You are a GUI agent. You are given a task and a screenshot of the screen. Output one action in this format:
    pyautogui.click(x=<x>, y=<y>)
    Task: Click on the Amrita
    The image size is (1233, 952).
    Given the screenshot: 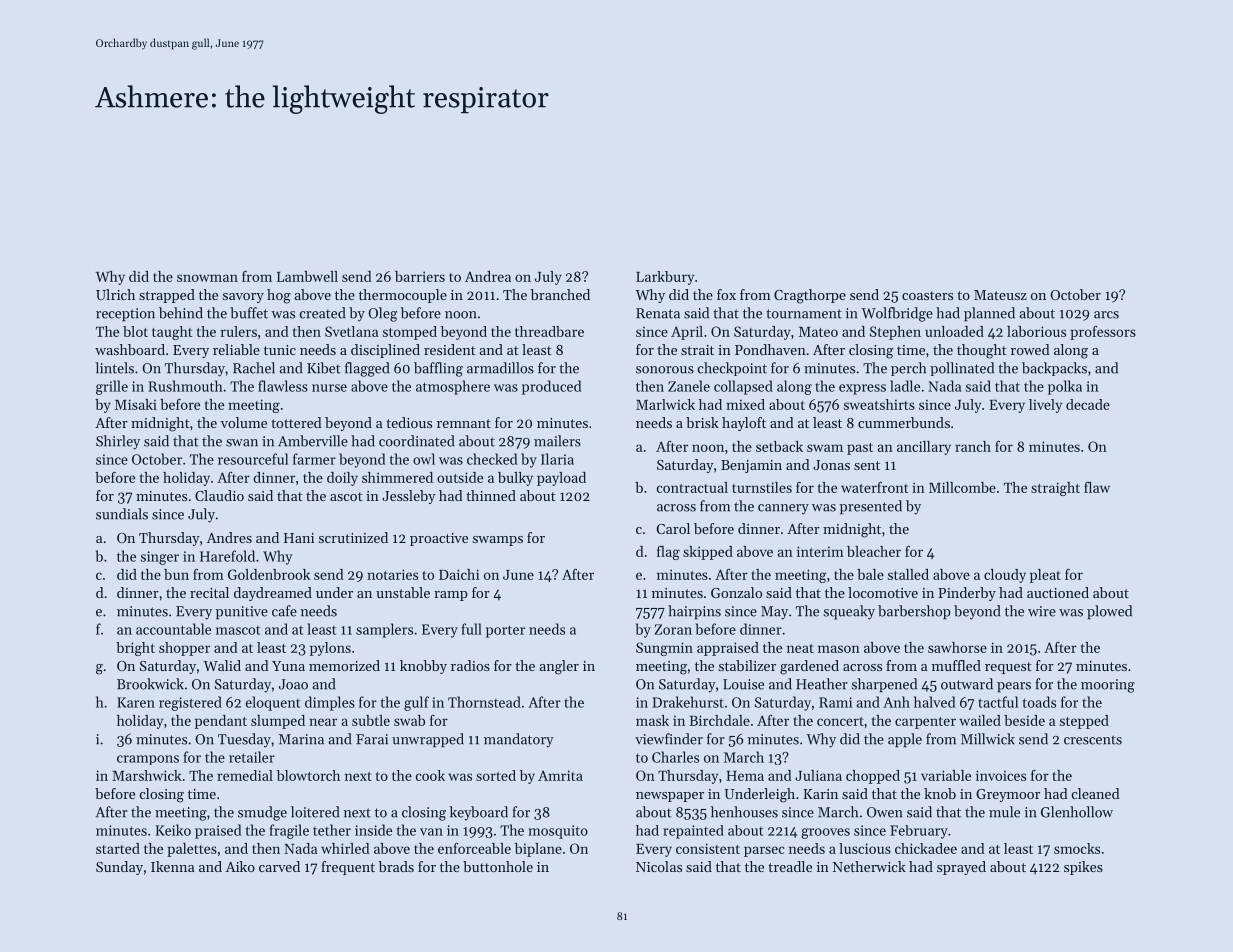 What is the action you would take?
    pyautogui.click(x=560, y=775)
